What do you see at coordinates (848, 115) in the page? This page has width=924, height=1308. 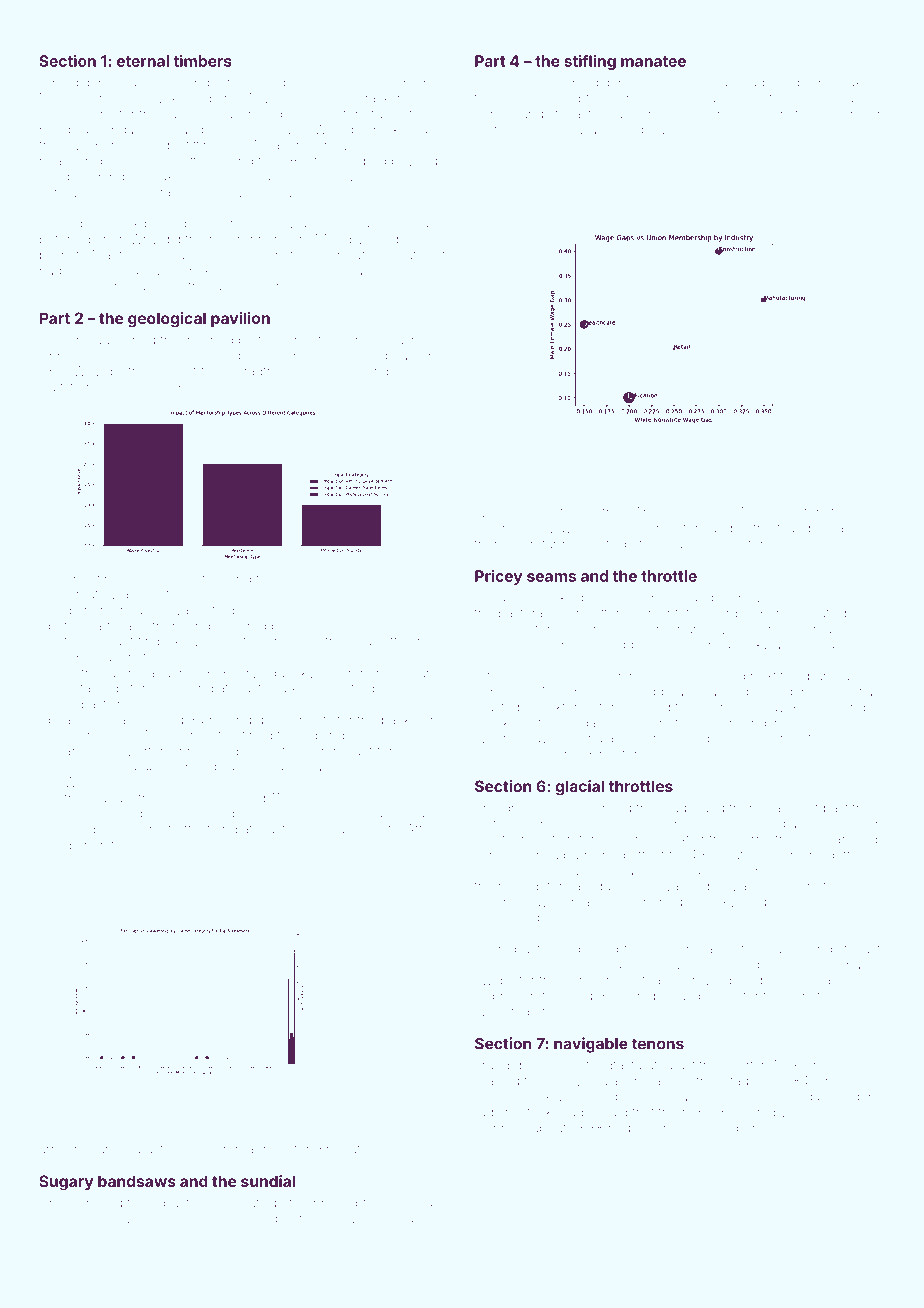 I see `courier` at bounding box center [848, 115].
